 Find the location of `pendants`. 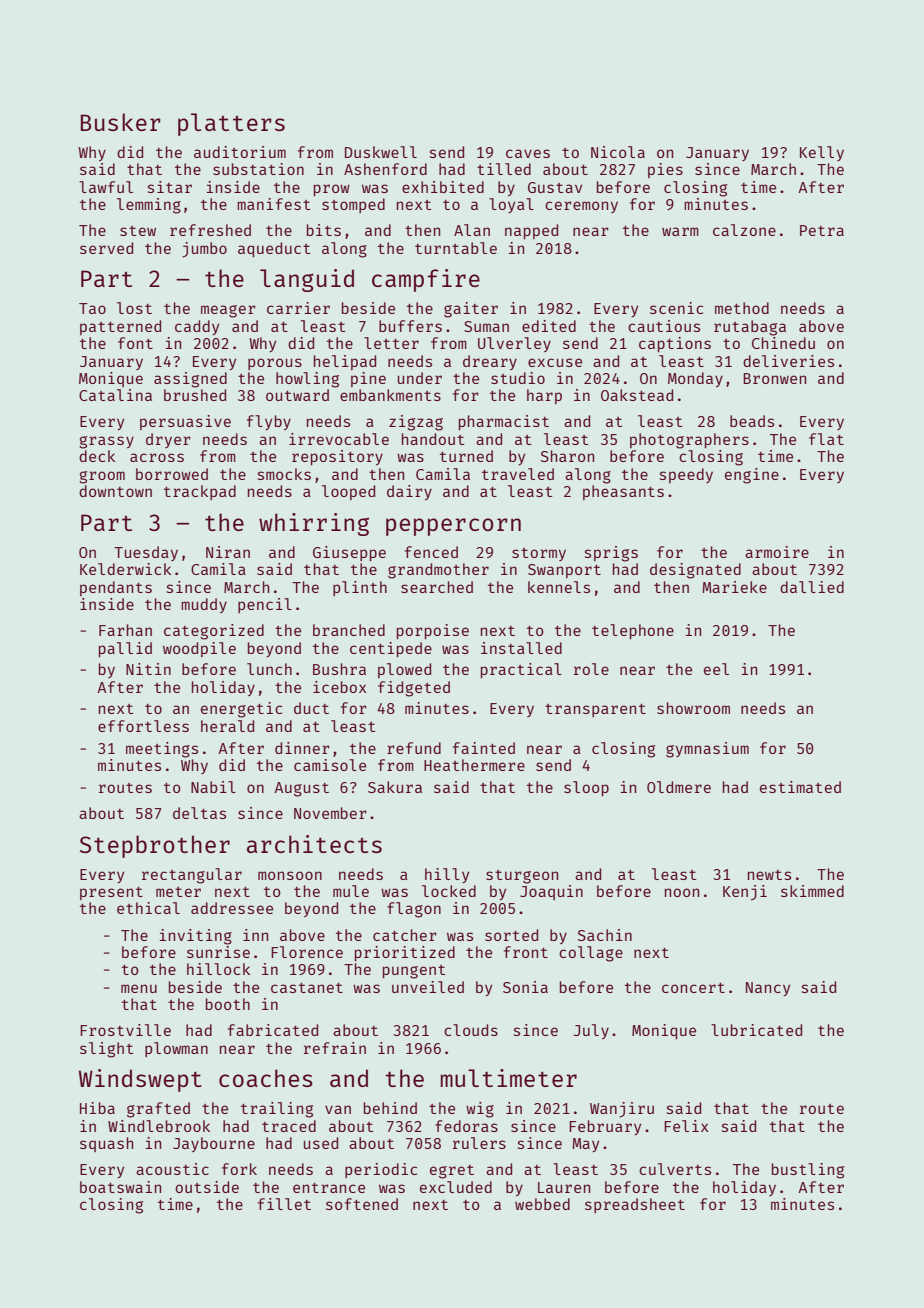

pendants is located at coordinates (116, 588).
